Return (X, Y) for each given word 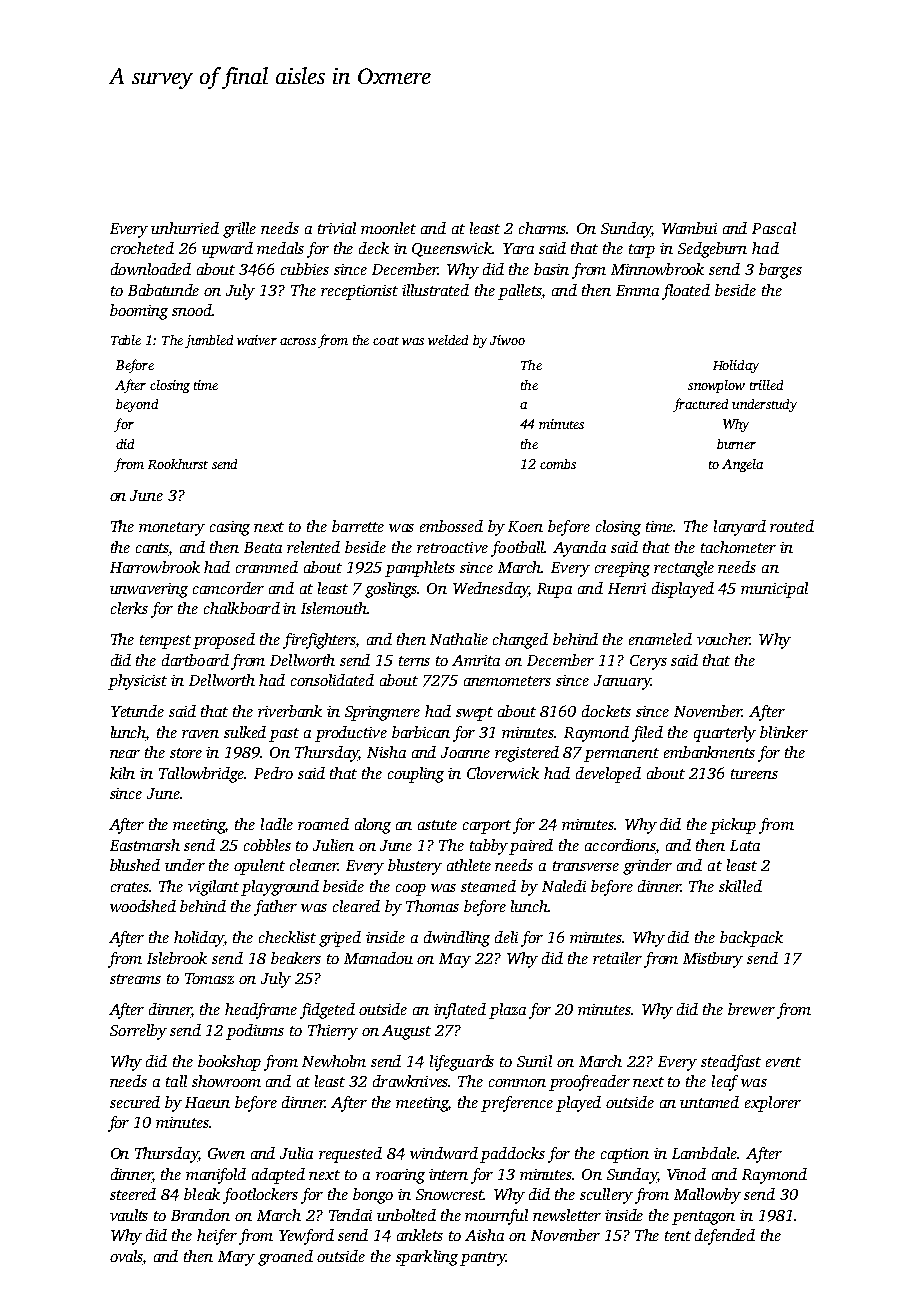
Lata (745, 845)
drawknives (411, 1081)
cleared (356, 906)
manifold (216, 1176)
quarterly (725, 734)
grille (239, 230)
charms (543, 228)
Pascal (774, 228)
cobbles (267, 845)
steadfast (731, 1063)
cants (153, 548)
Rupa (554, 590)
